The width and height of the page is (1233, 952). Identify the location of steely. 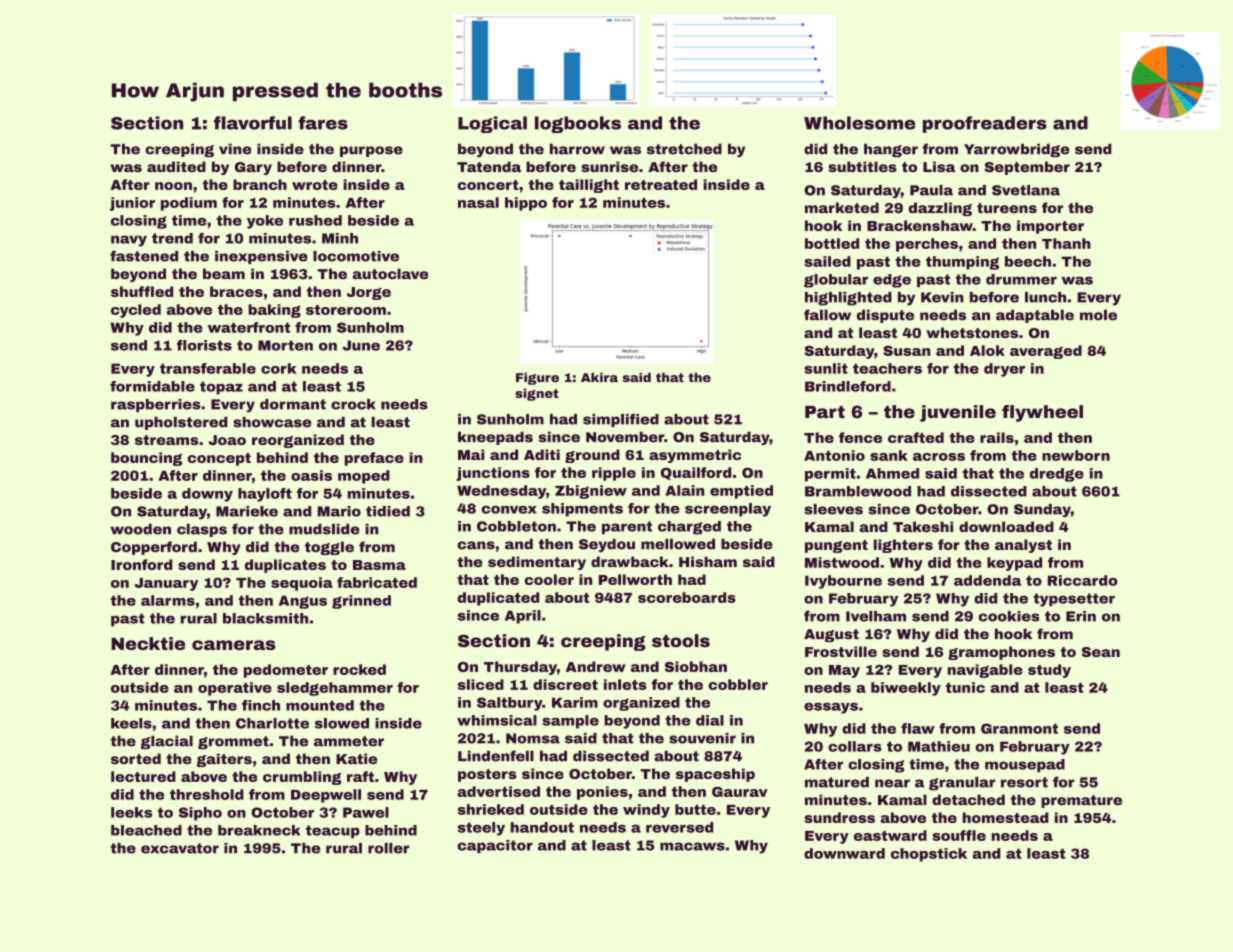
(481, 829).
